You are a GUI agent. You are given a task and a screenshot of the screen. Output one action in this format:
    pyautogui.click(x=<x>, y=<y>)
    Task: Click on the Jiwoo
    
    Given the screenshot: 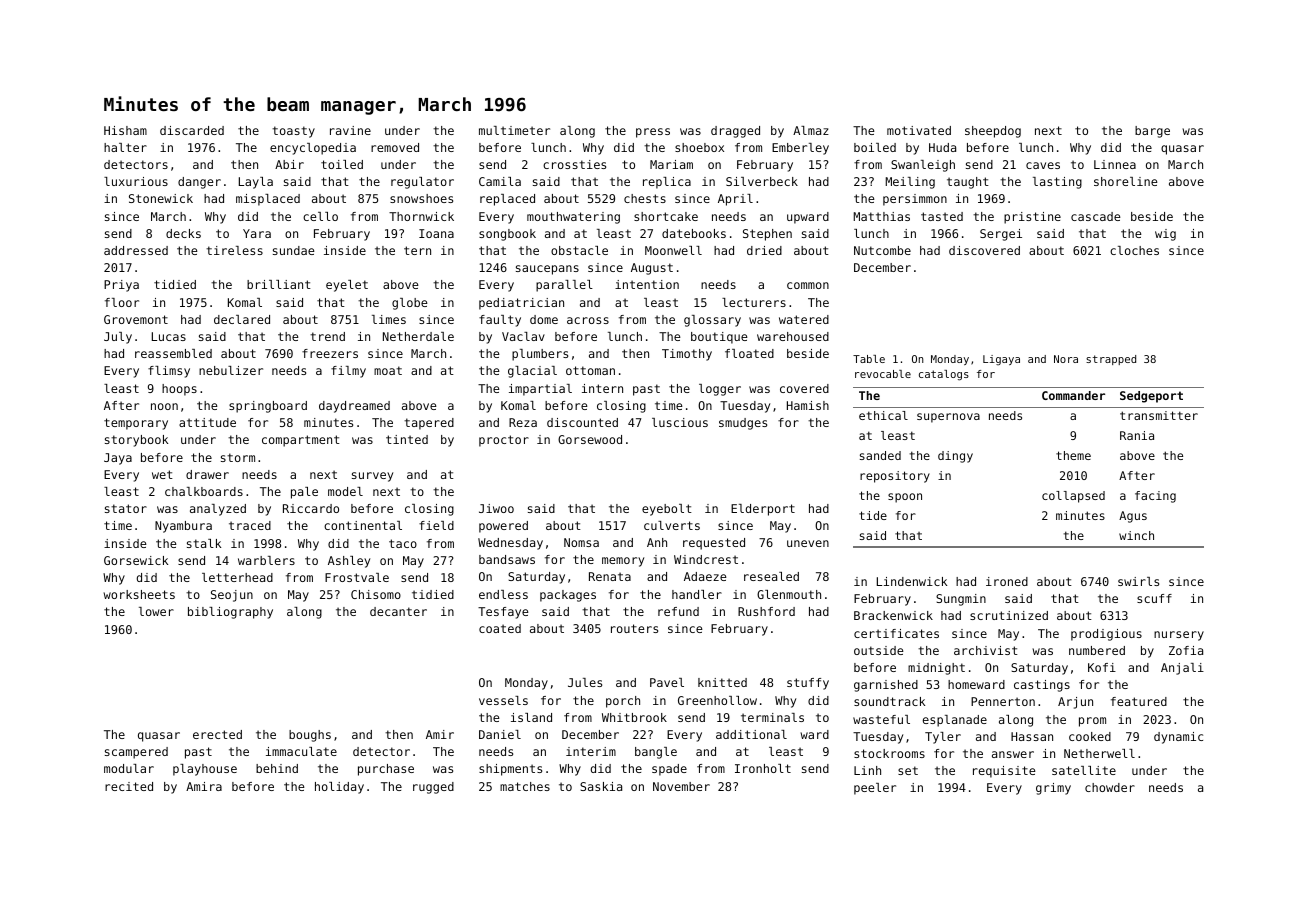 What is the action you would take?
    pyautogui.click(x=496, y=508)
